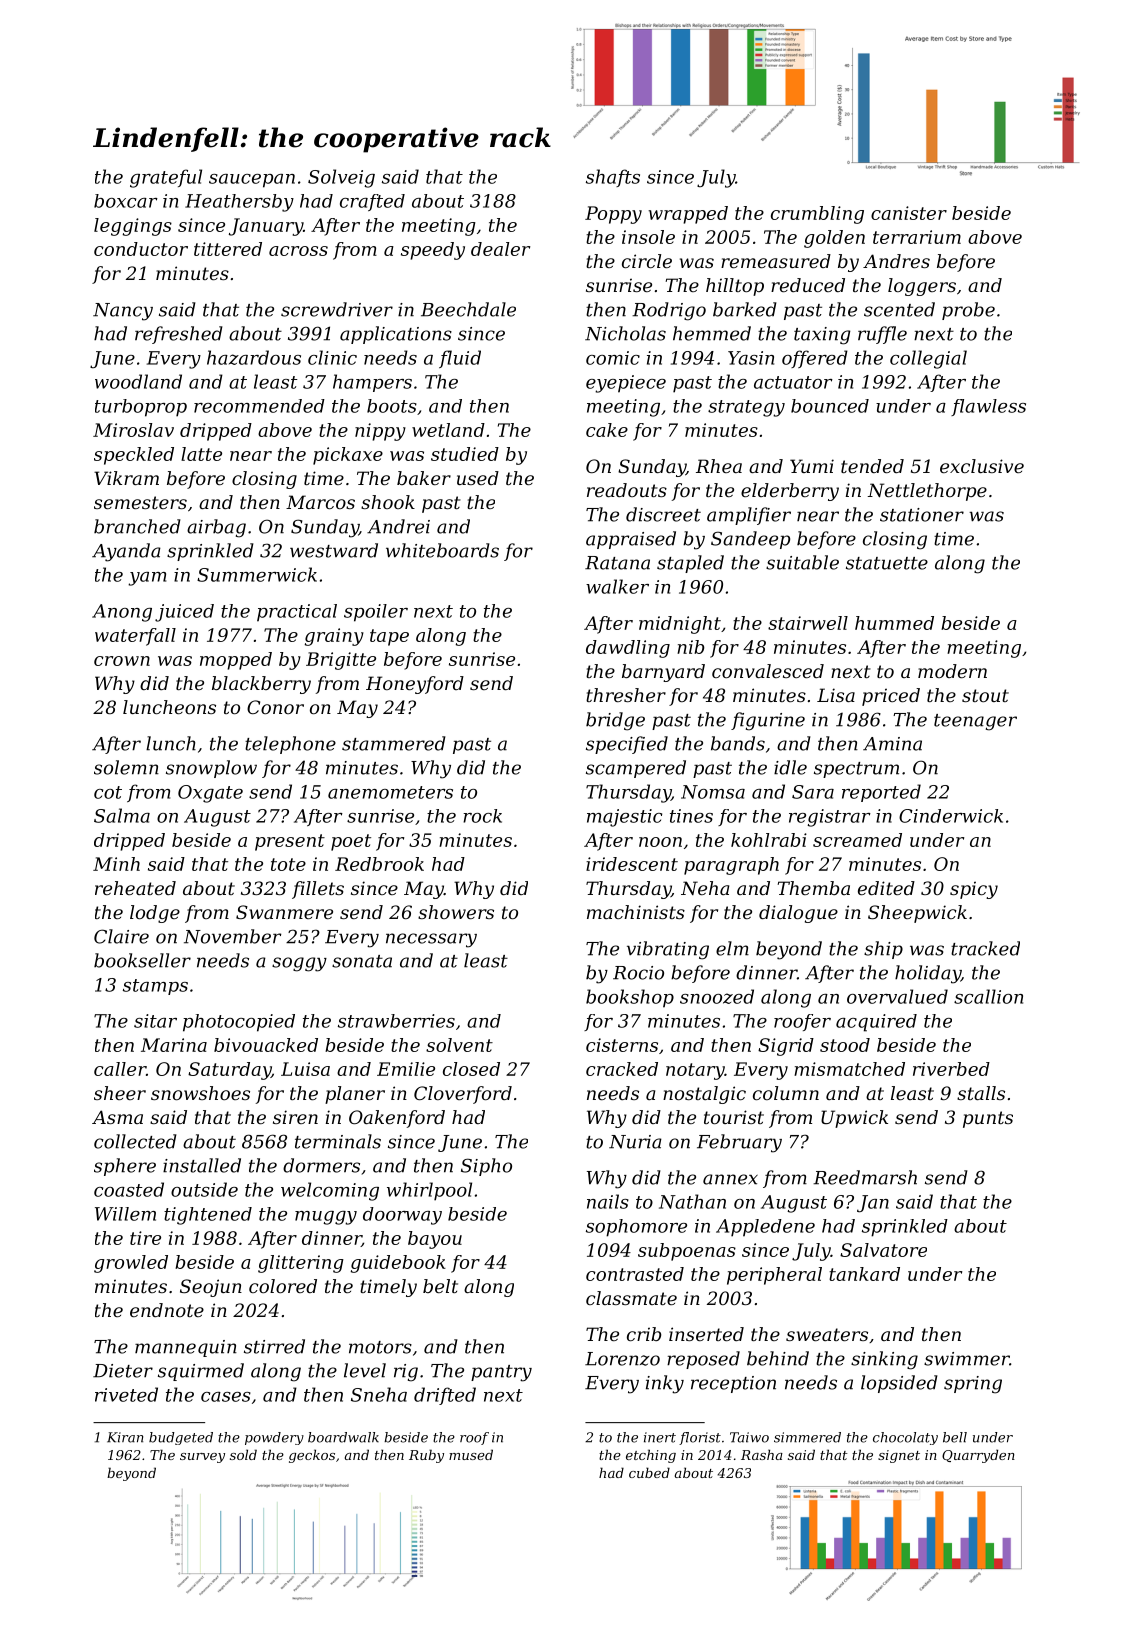 This screenshot has height=1625, width=1122. Describe the element at coordinates (486, 1167) in the screenshot. I see `Sipho` at that location.
